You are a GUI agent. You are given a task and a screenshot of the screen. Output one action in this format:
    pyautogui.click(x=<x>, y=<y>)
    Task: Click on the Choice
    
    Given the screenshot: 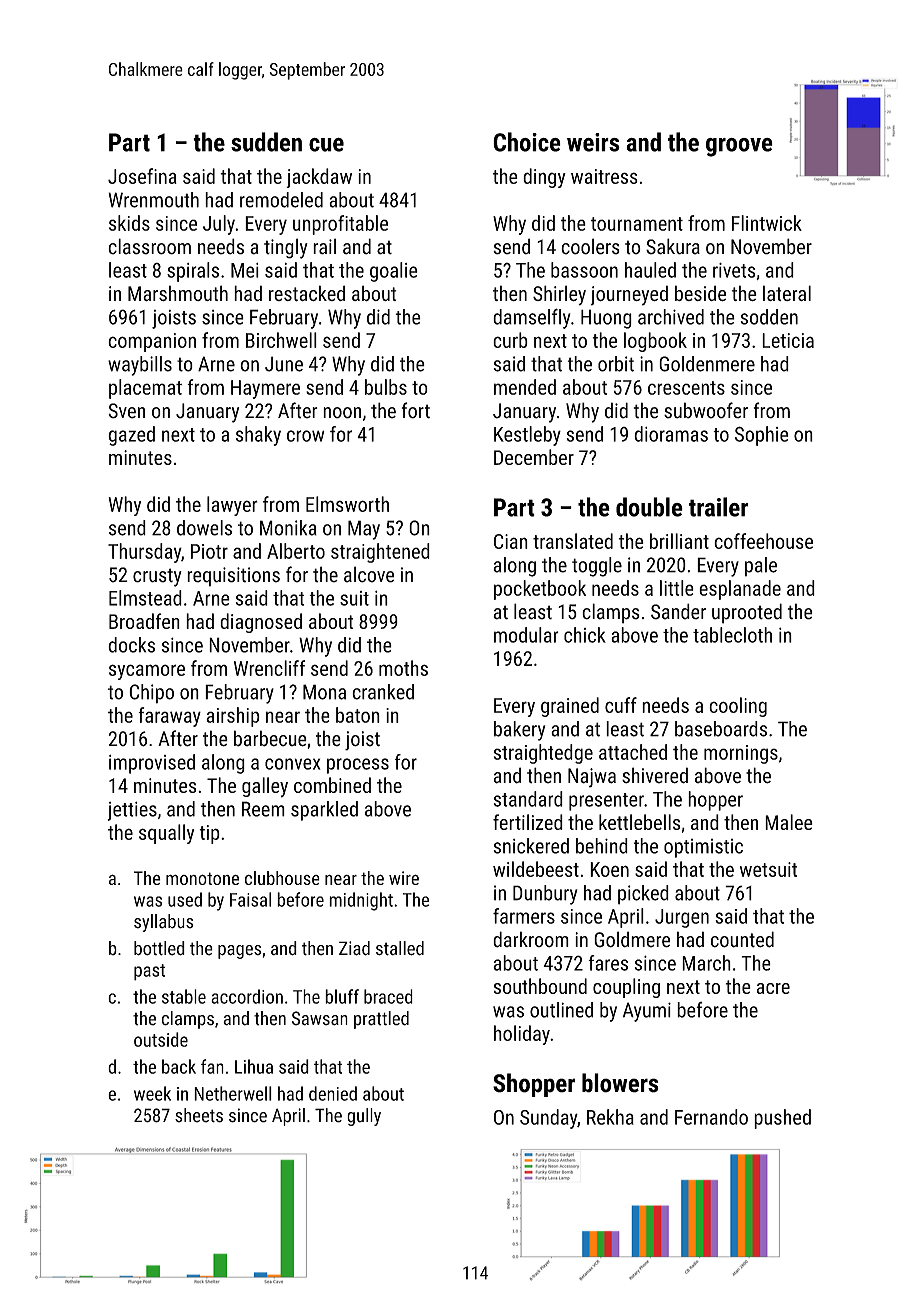 What is the action you would take?
    pyautogui.click(x=527, y=142)
